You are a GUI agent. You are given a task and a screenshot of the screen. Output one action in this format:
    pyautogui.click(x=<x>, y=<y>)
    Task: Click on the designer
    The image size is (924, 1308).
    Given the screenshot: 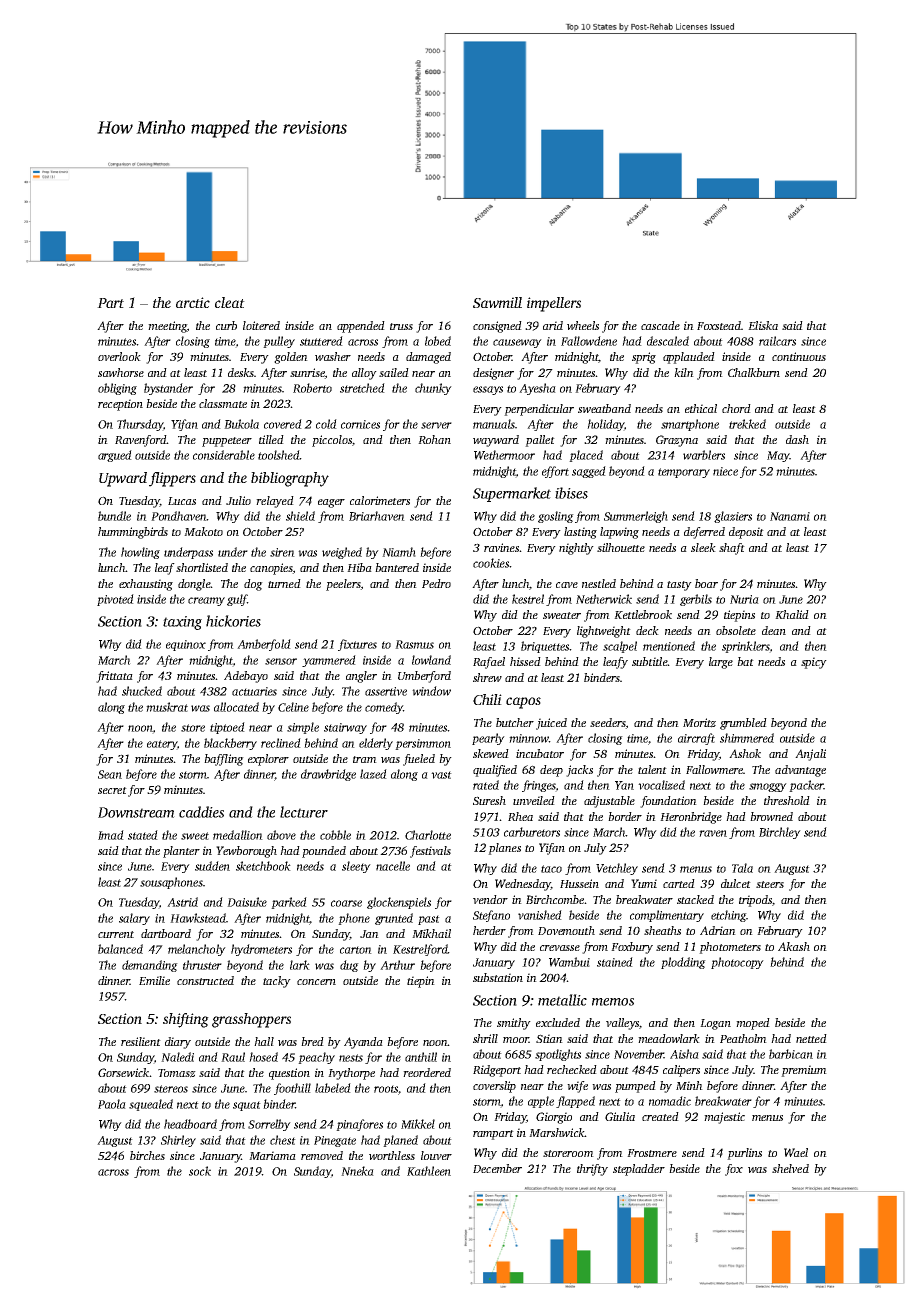 What is the action you would take?
    pyautogui.click(x=493, y=374)
